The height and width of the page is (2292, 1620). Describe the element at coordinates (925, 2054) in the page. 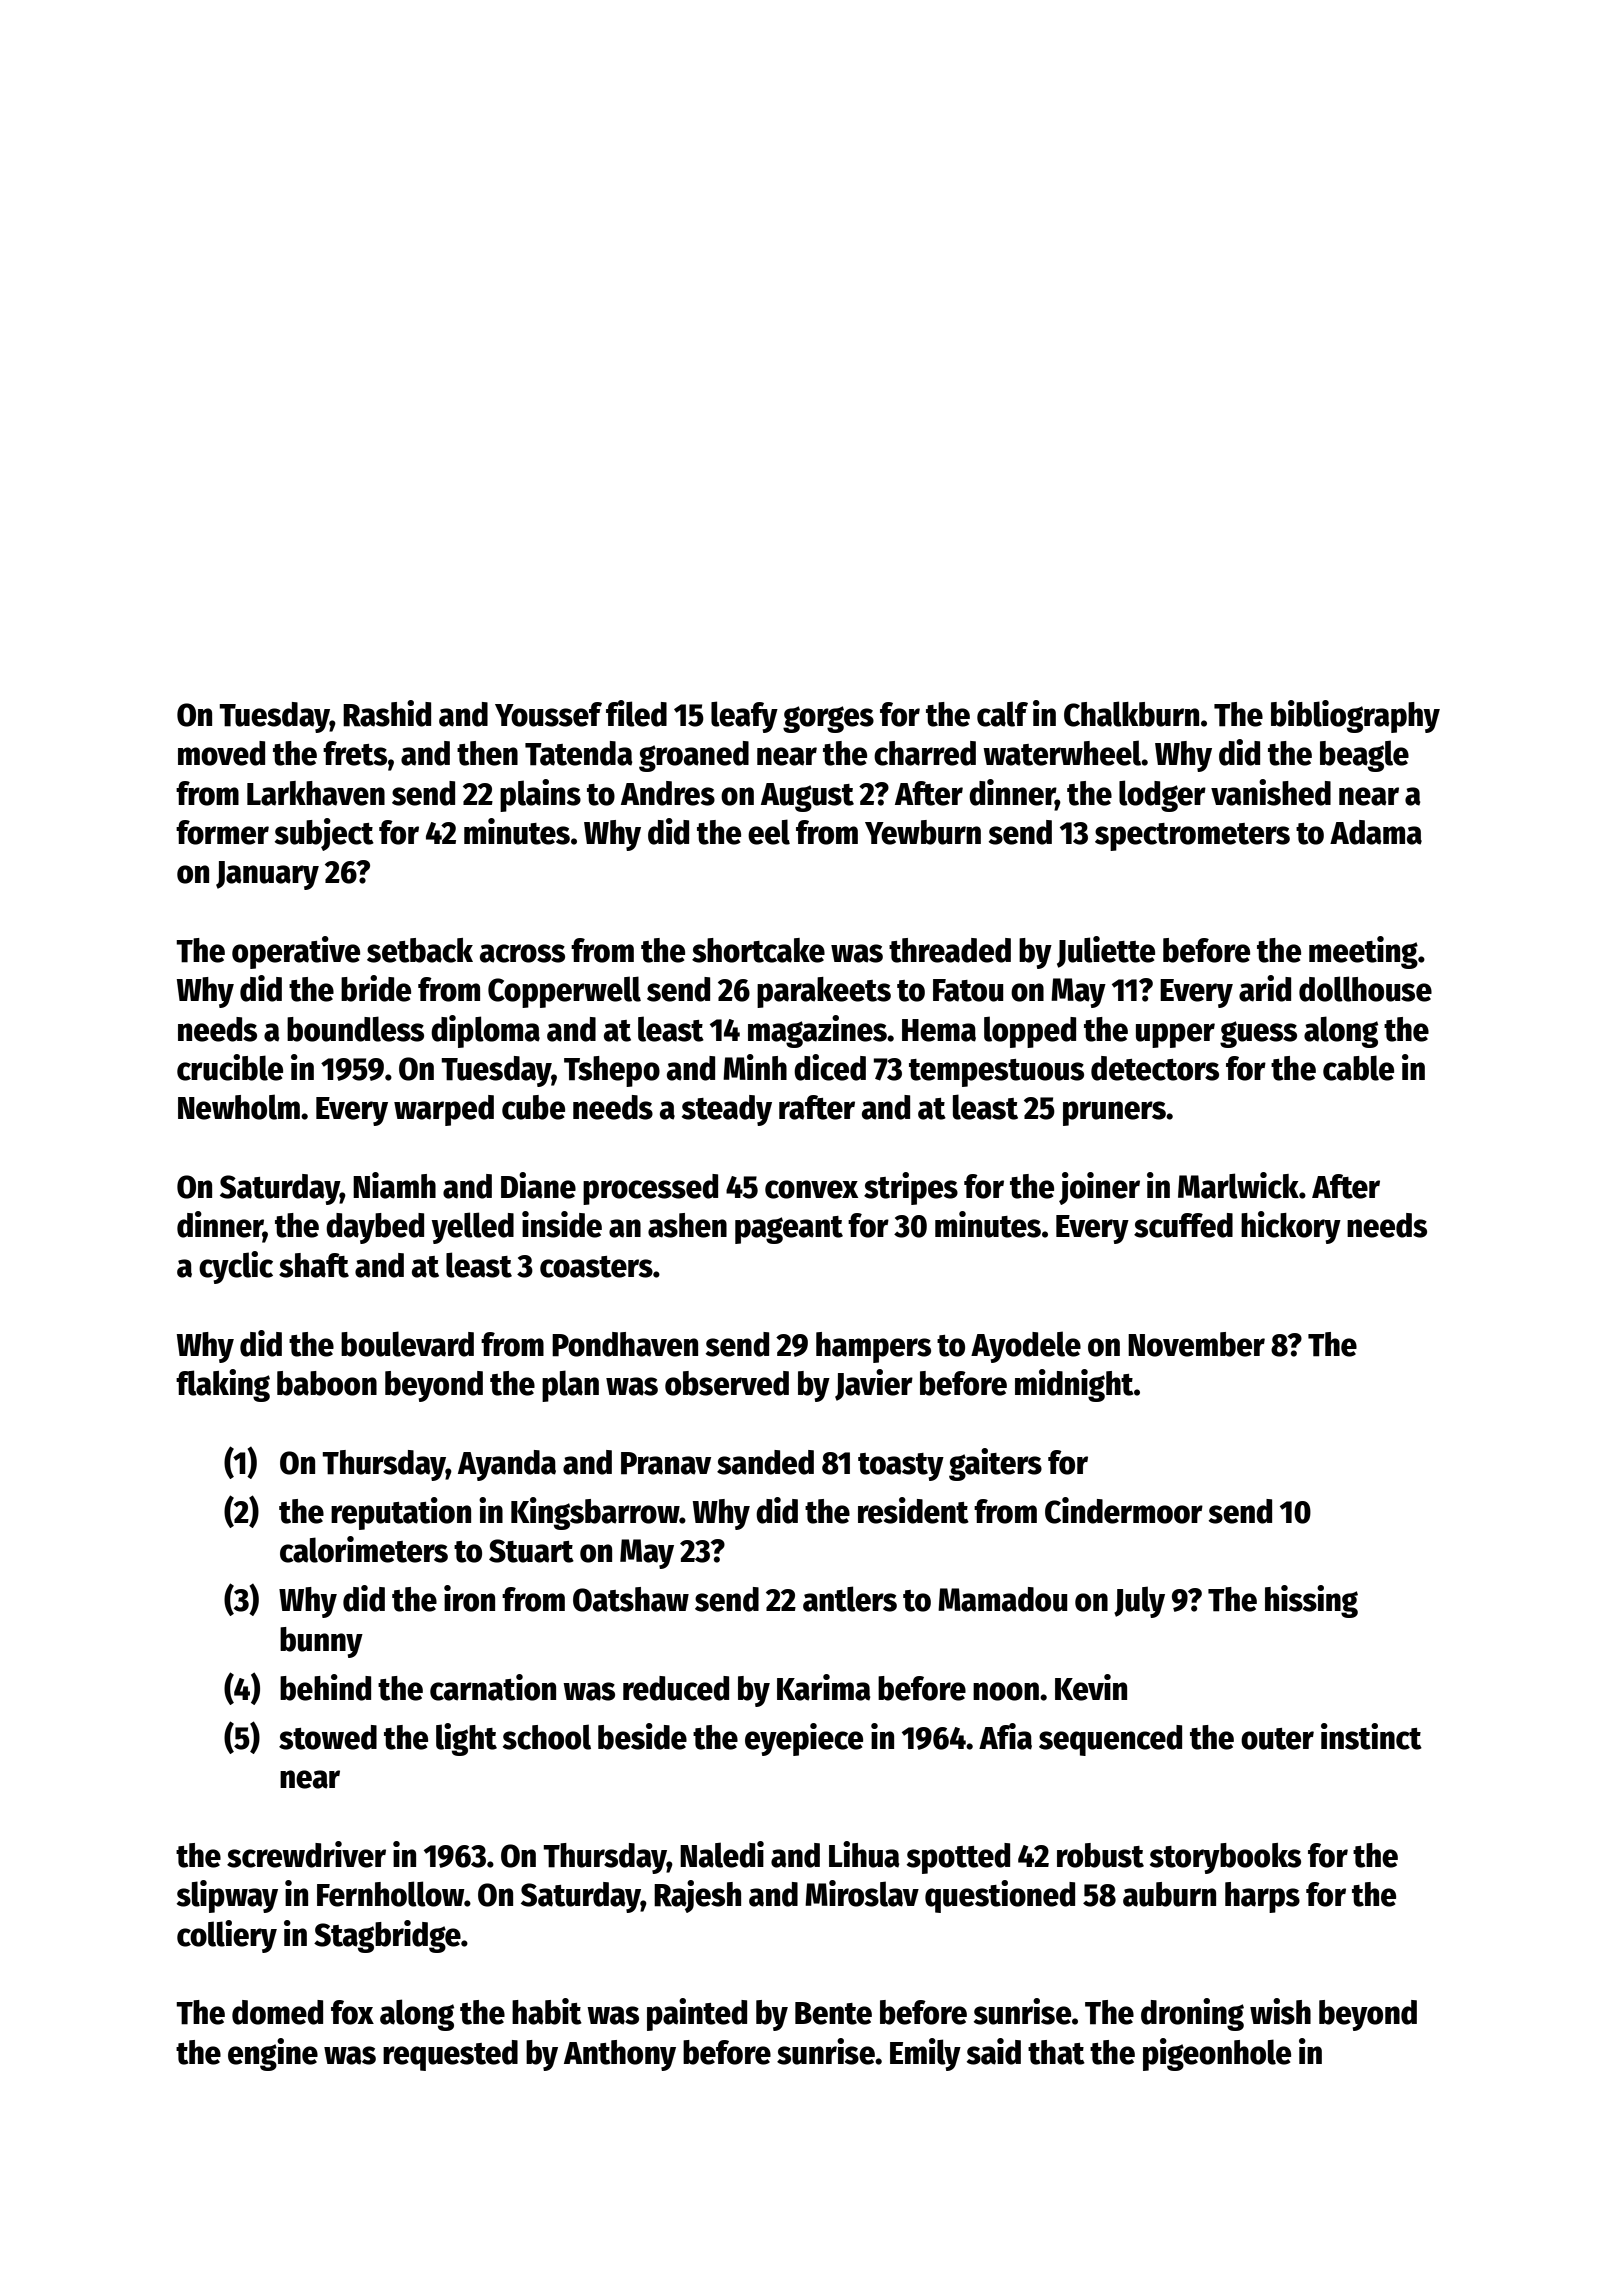

I see `Emily` at that location.
